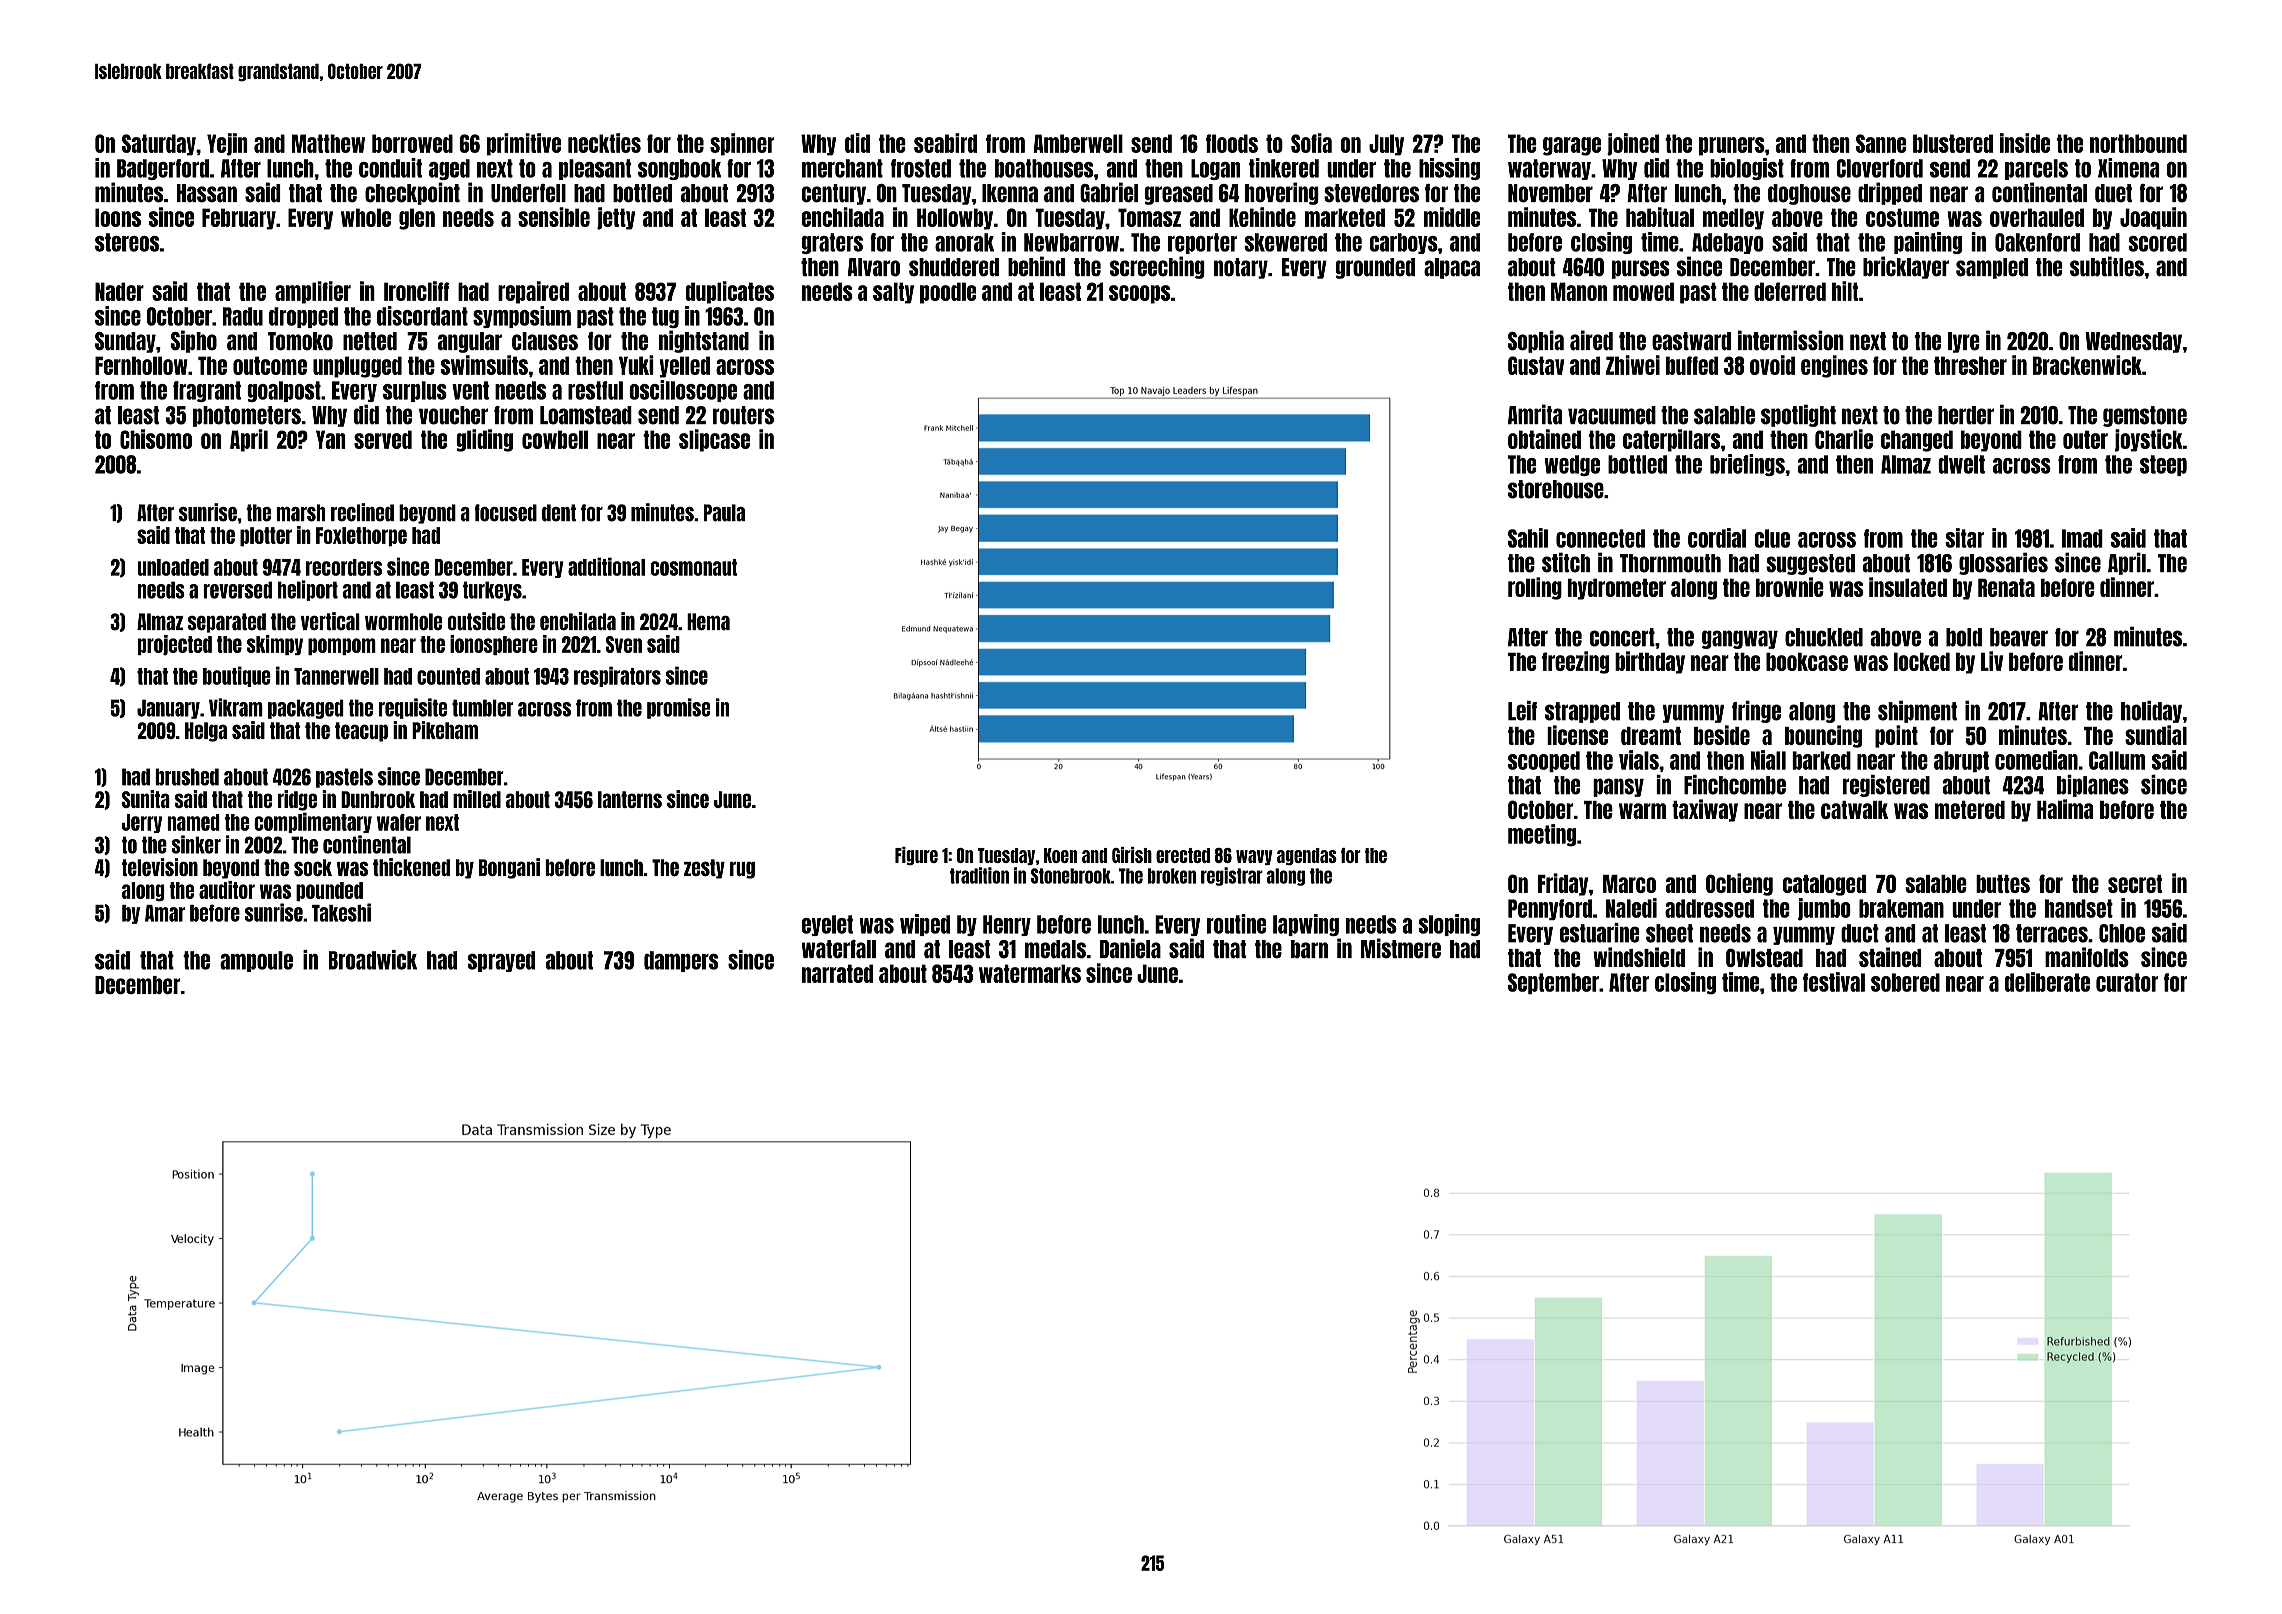 This page has width=2282, height=1614. I want to click on primitive, so click(524, 144).
